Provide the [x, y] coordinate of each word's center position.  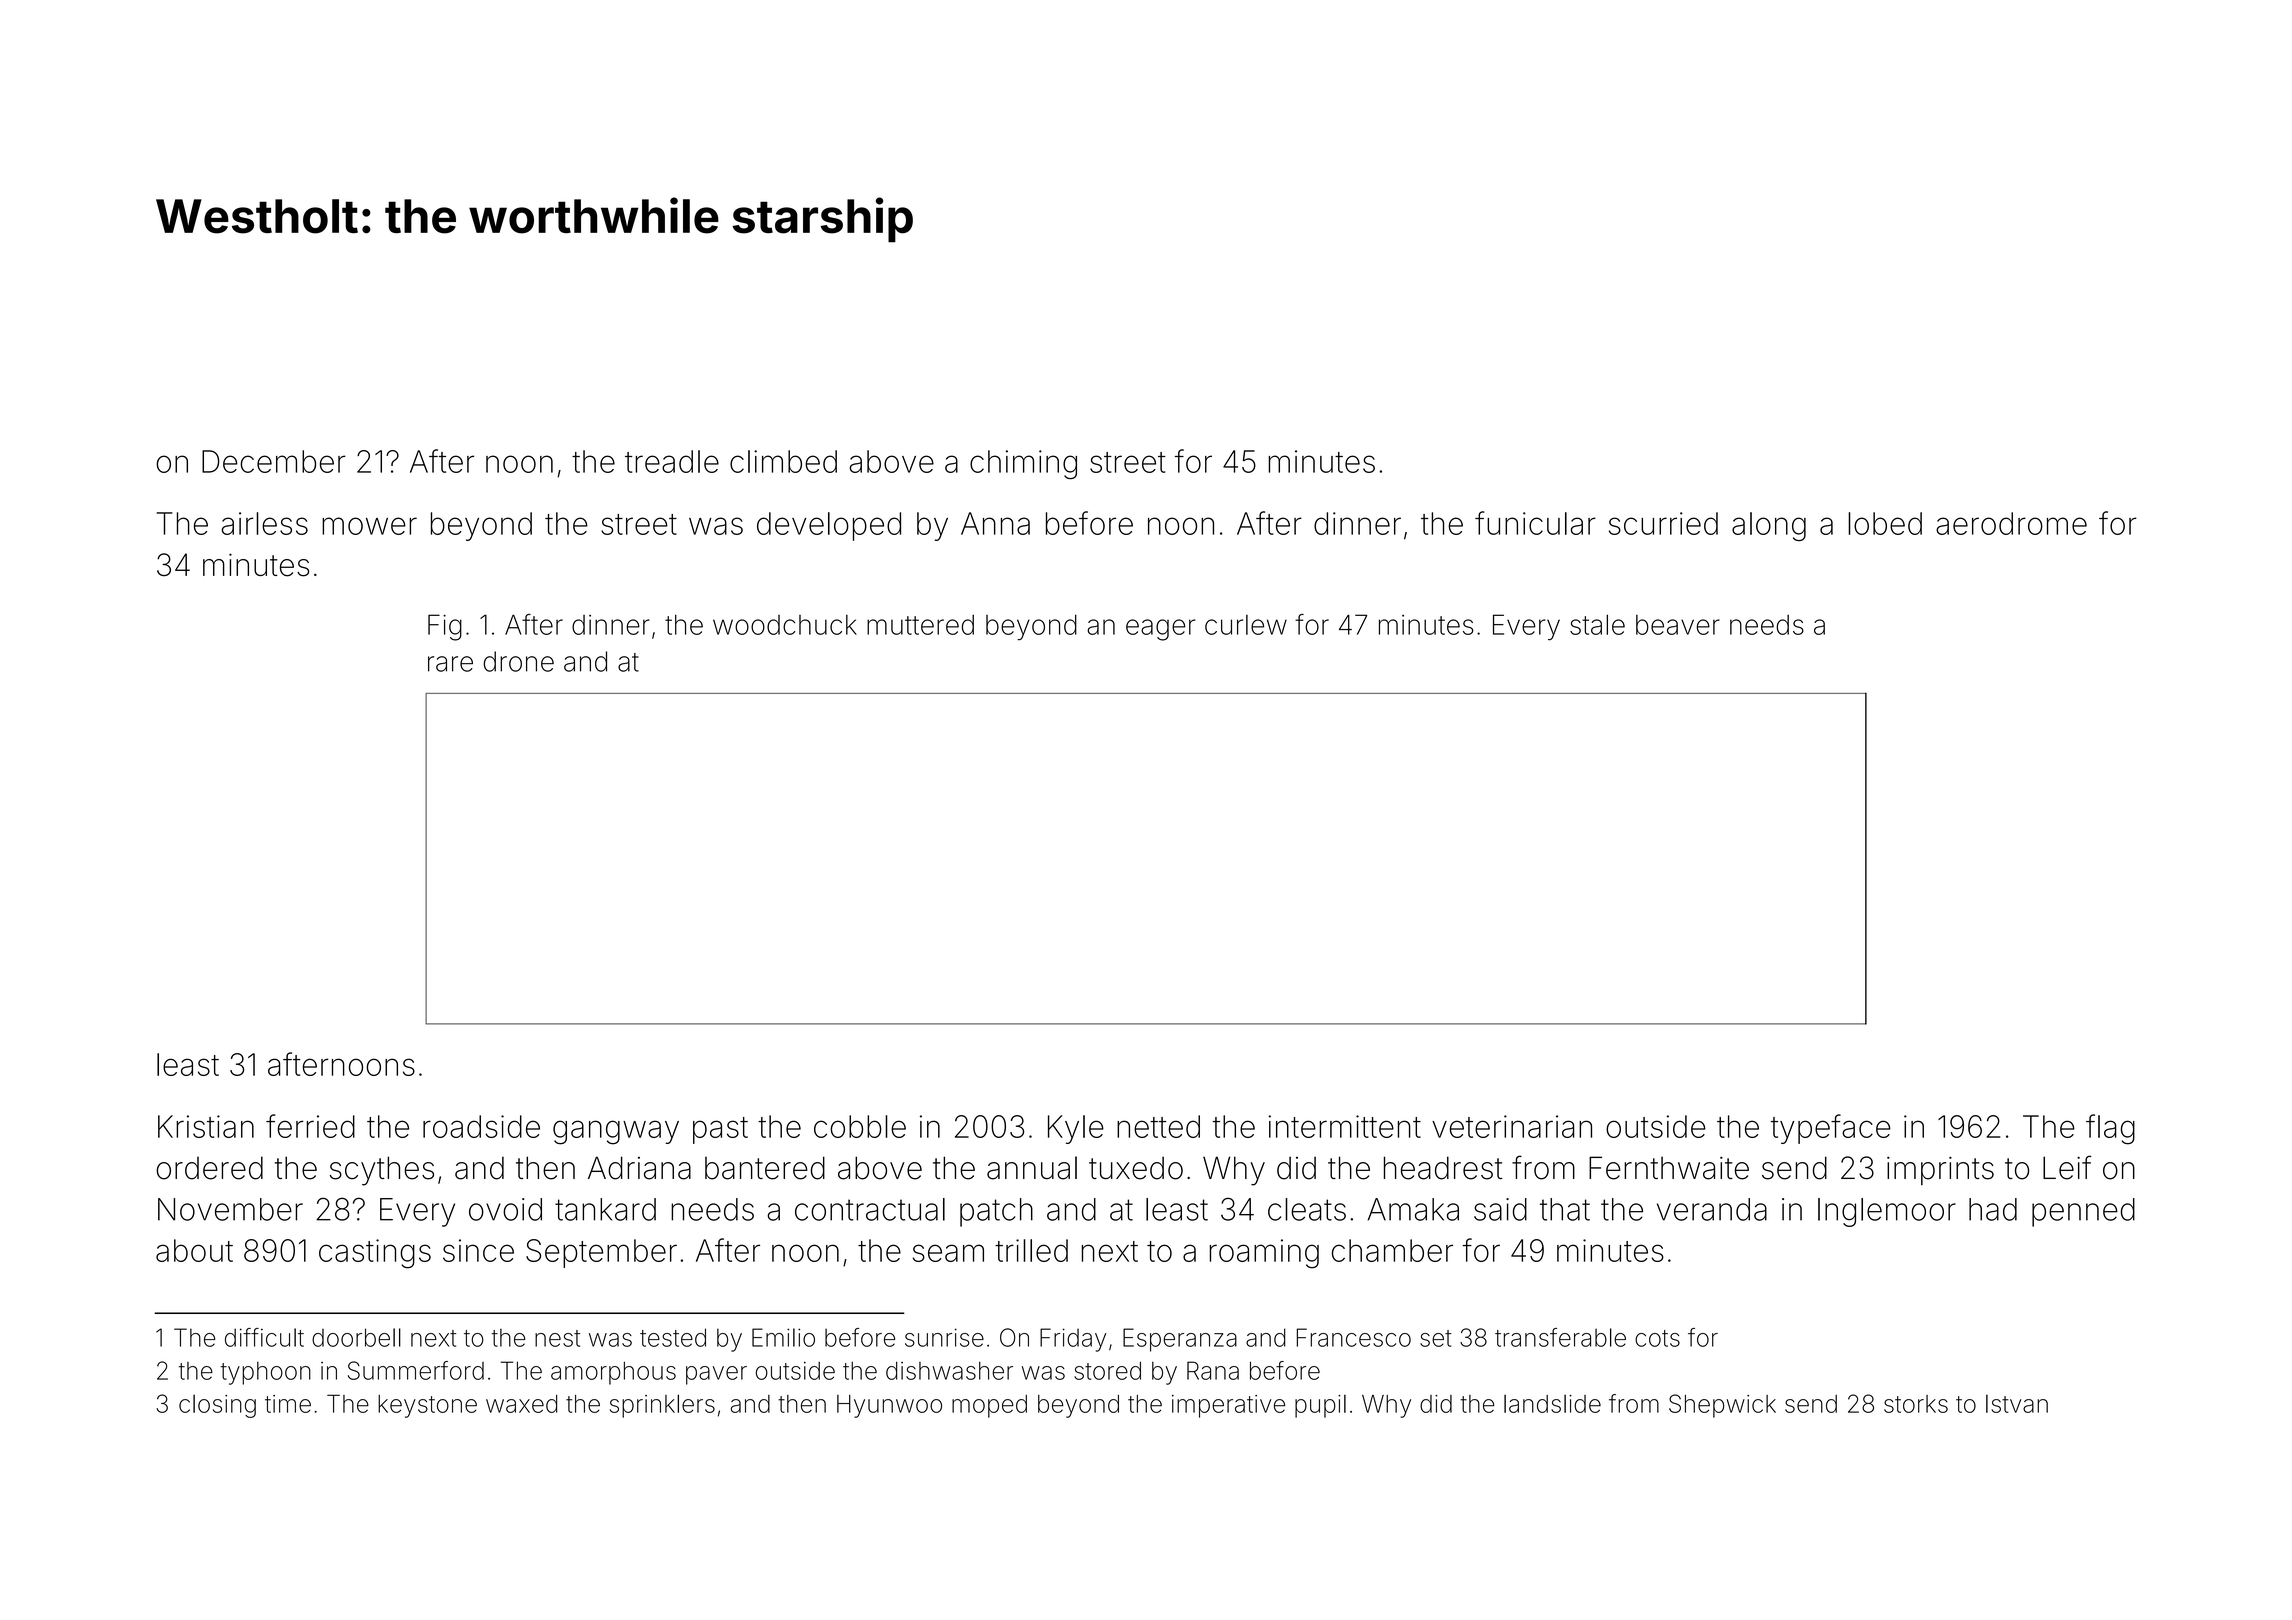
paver [716, 1375]
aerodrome [2011, 523]
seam [948, 1253]
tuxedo [1136, 1168]
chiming [1023, 464]
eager [1160, 630]
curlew [1246, 625]
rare [450, 664]
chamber [1392, 1250]
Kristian [206, 1126]
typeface [1831, 1129]
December [274, 461]
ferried [310, 1126]
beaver [1678, 625]
